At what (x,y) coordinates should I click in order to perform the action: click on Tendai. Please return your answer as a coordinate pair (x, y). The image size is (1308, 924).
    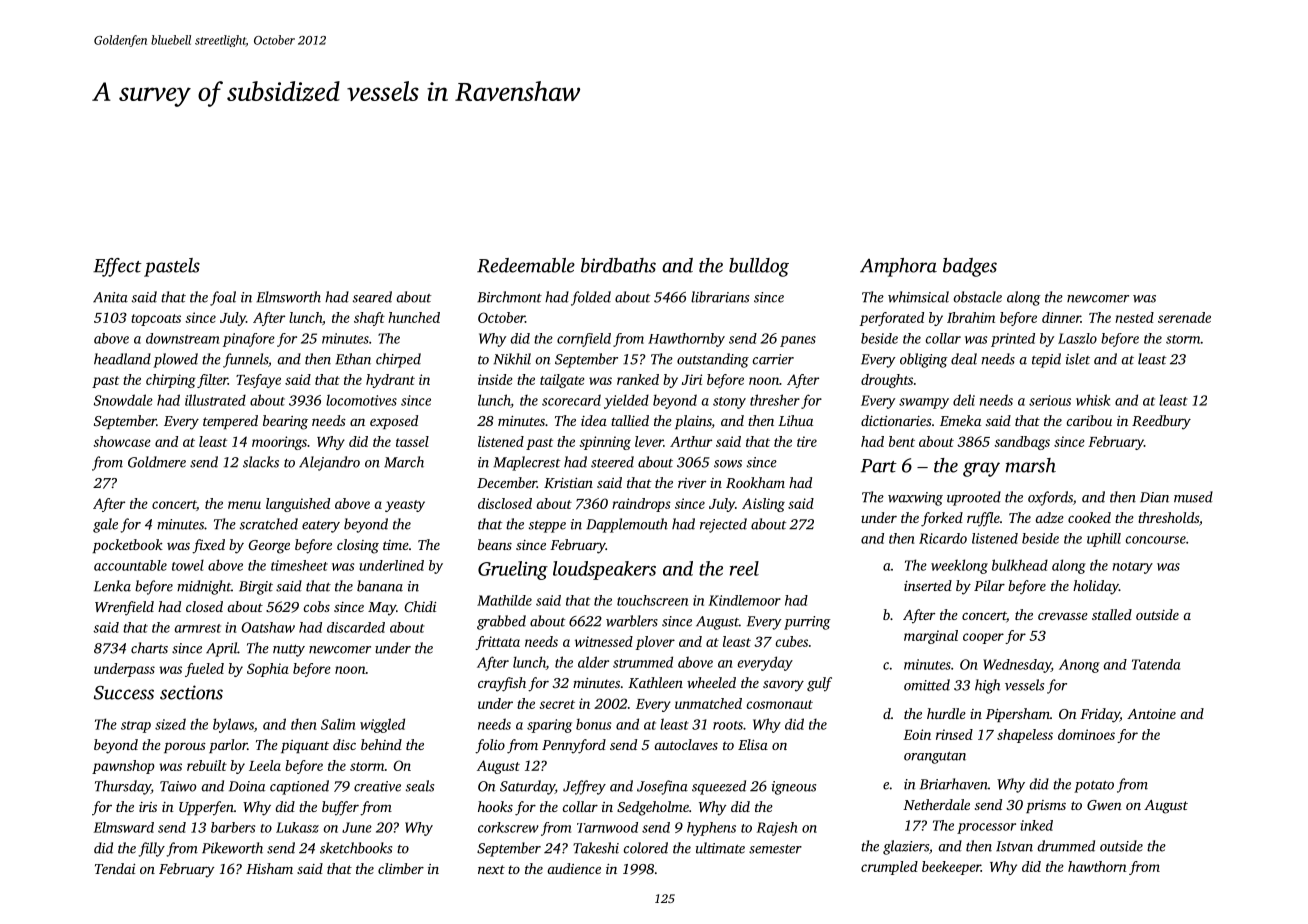
    Looking at the image, I should click on (115, 868).
